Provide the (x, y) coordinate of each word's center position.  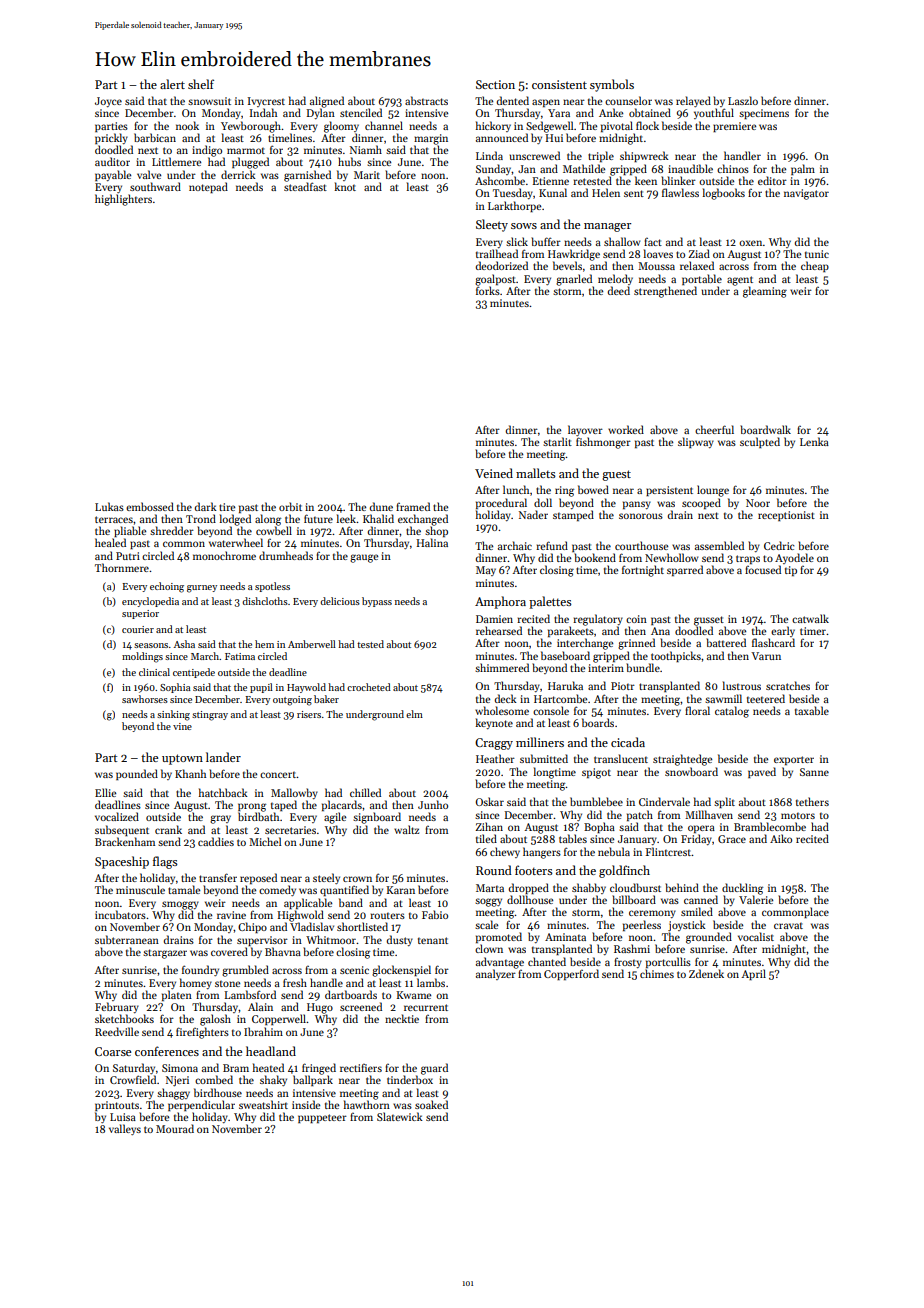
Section (495, 84)
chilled (365, 792)
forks (488, 290)
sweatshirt (263, 1104)
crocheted (369, 687)
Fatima (240, 656)
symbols (612, 85)
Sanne (814, 772)
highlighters (123, 200)
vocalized (117, 816)
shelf (201, 84)
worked (626, 429)
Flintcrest (669, 851)
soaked (431, 1104)
